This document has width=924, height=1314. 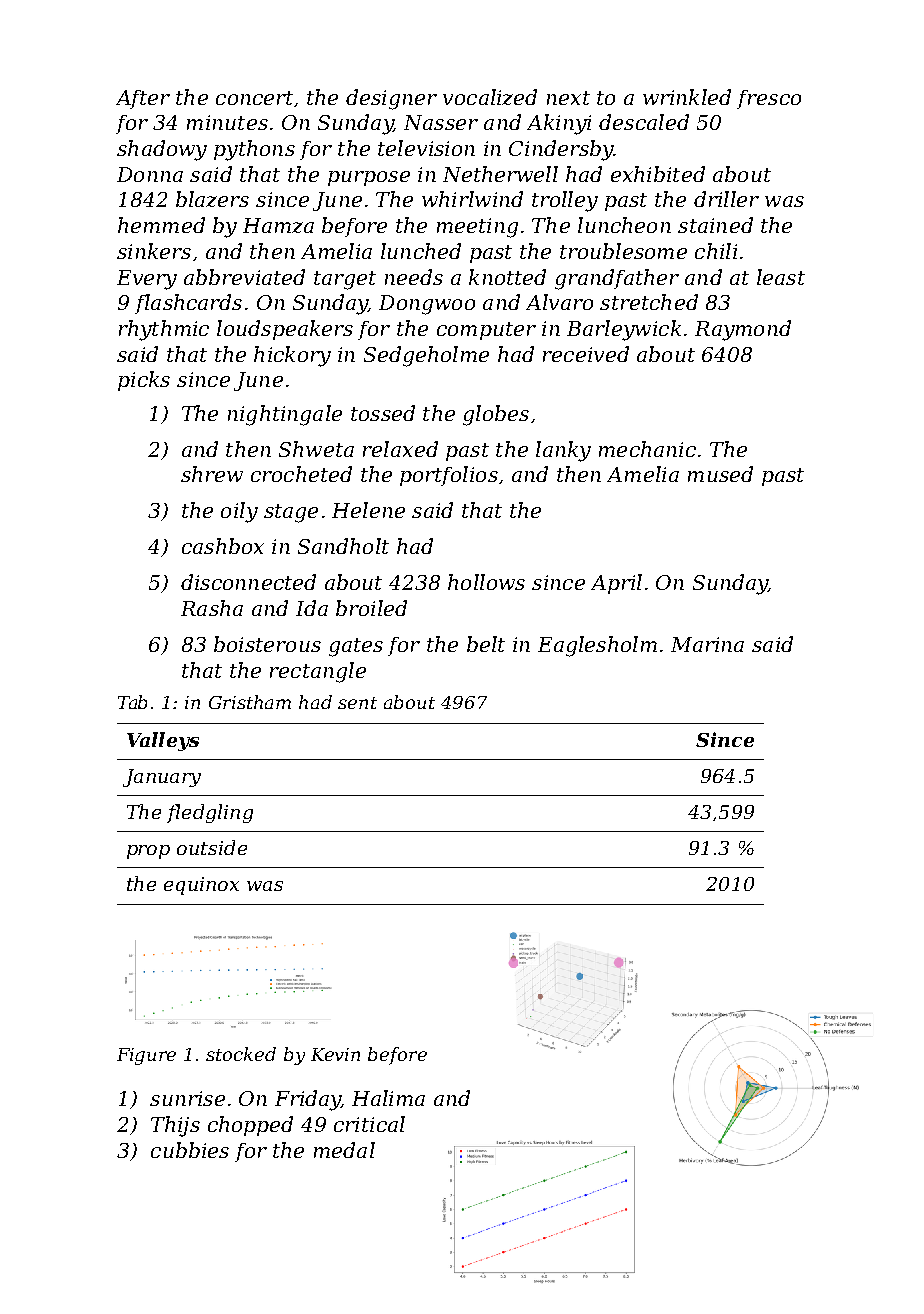 I want to click on fresco, so click(x=769, y=99).
